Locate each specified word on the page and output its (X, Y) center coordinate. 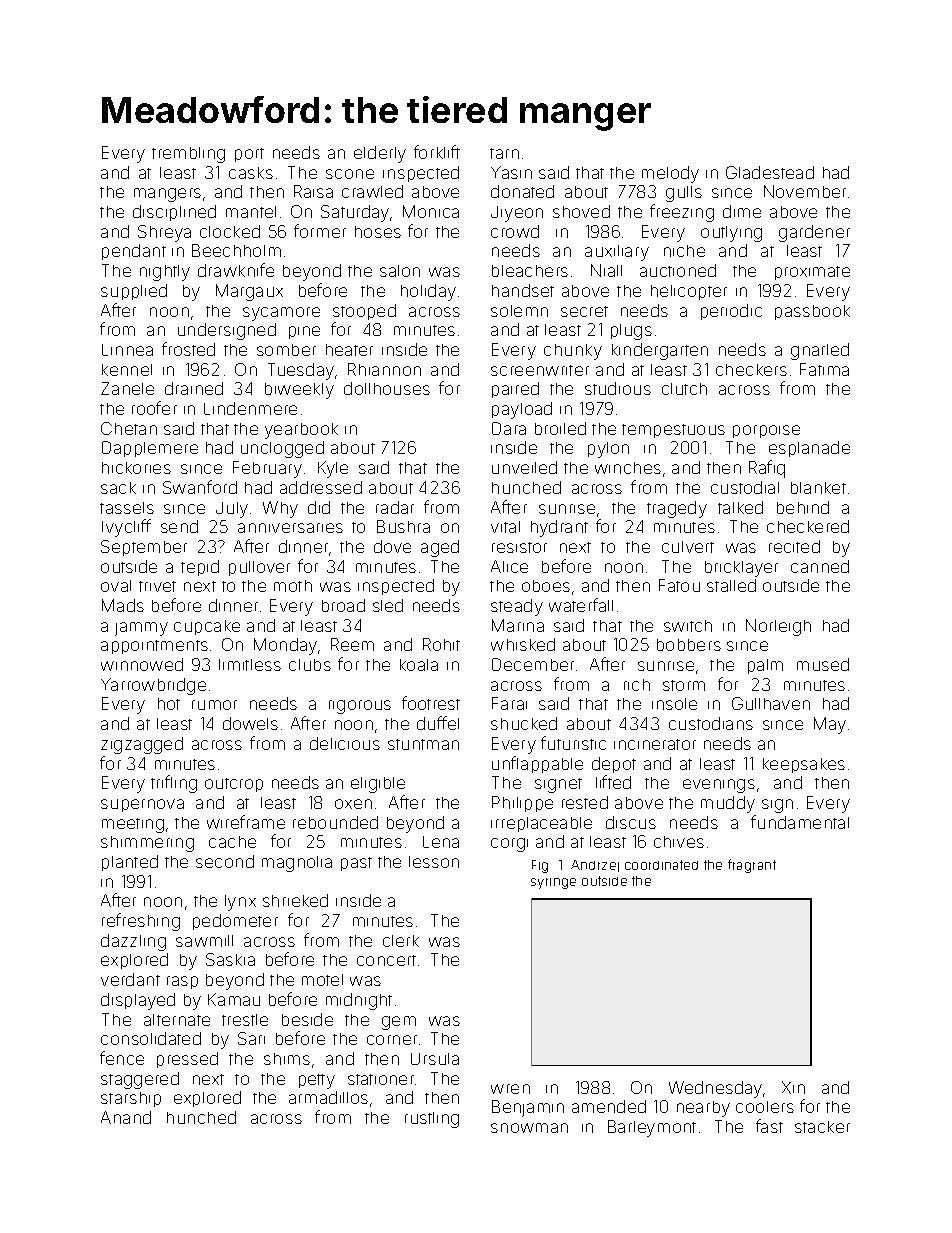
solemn (519, 311)
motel (322, 980)
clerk (401, 941)
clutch (684, 389)
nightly (165, 273)
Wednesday (715, 1089)
